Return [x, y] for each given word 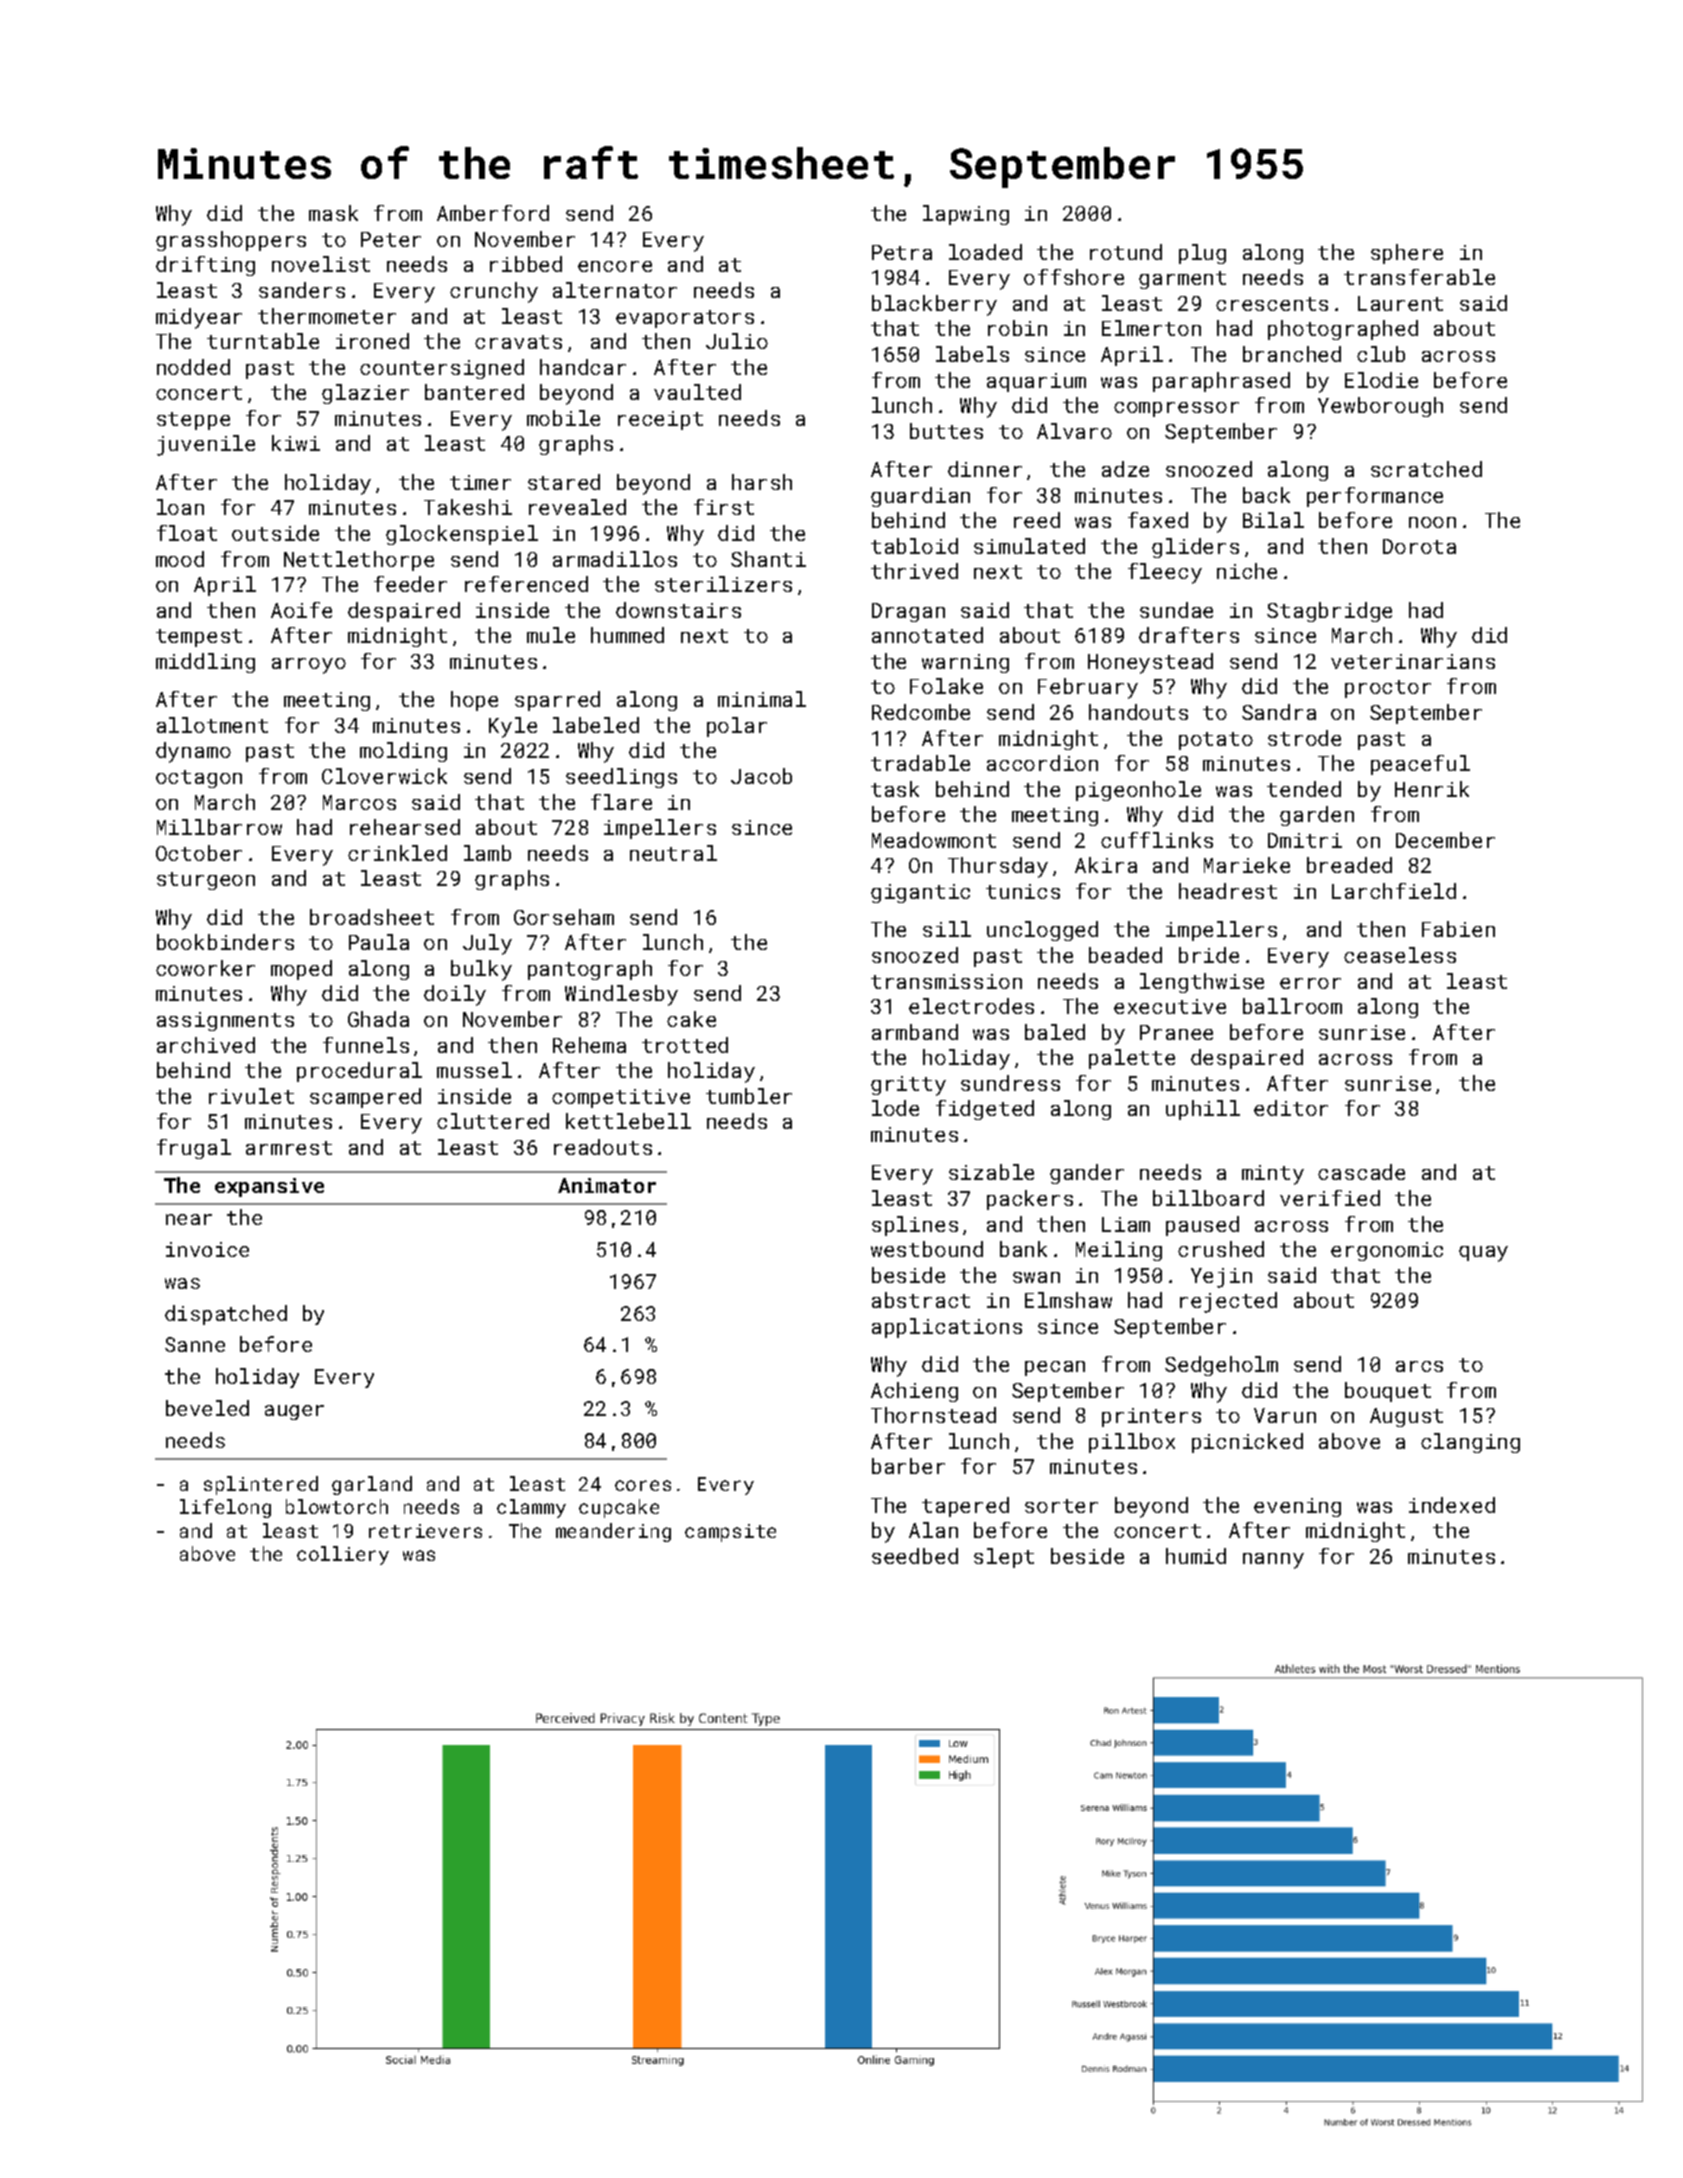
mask [333, 213]
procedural [359, 1072]
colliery [343, 1555]
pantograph [590, 970]
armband [915, 1032]
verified [1330, 1198]
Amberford [493, 213]
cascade [1361, 1172]
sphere [1407, 254]
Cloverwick [384, 776]
